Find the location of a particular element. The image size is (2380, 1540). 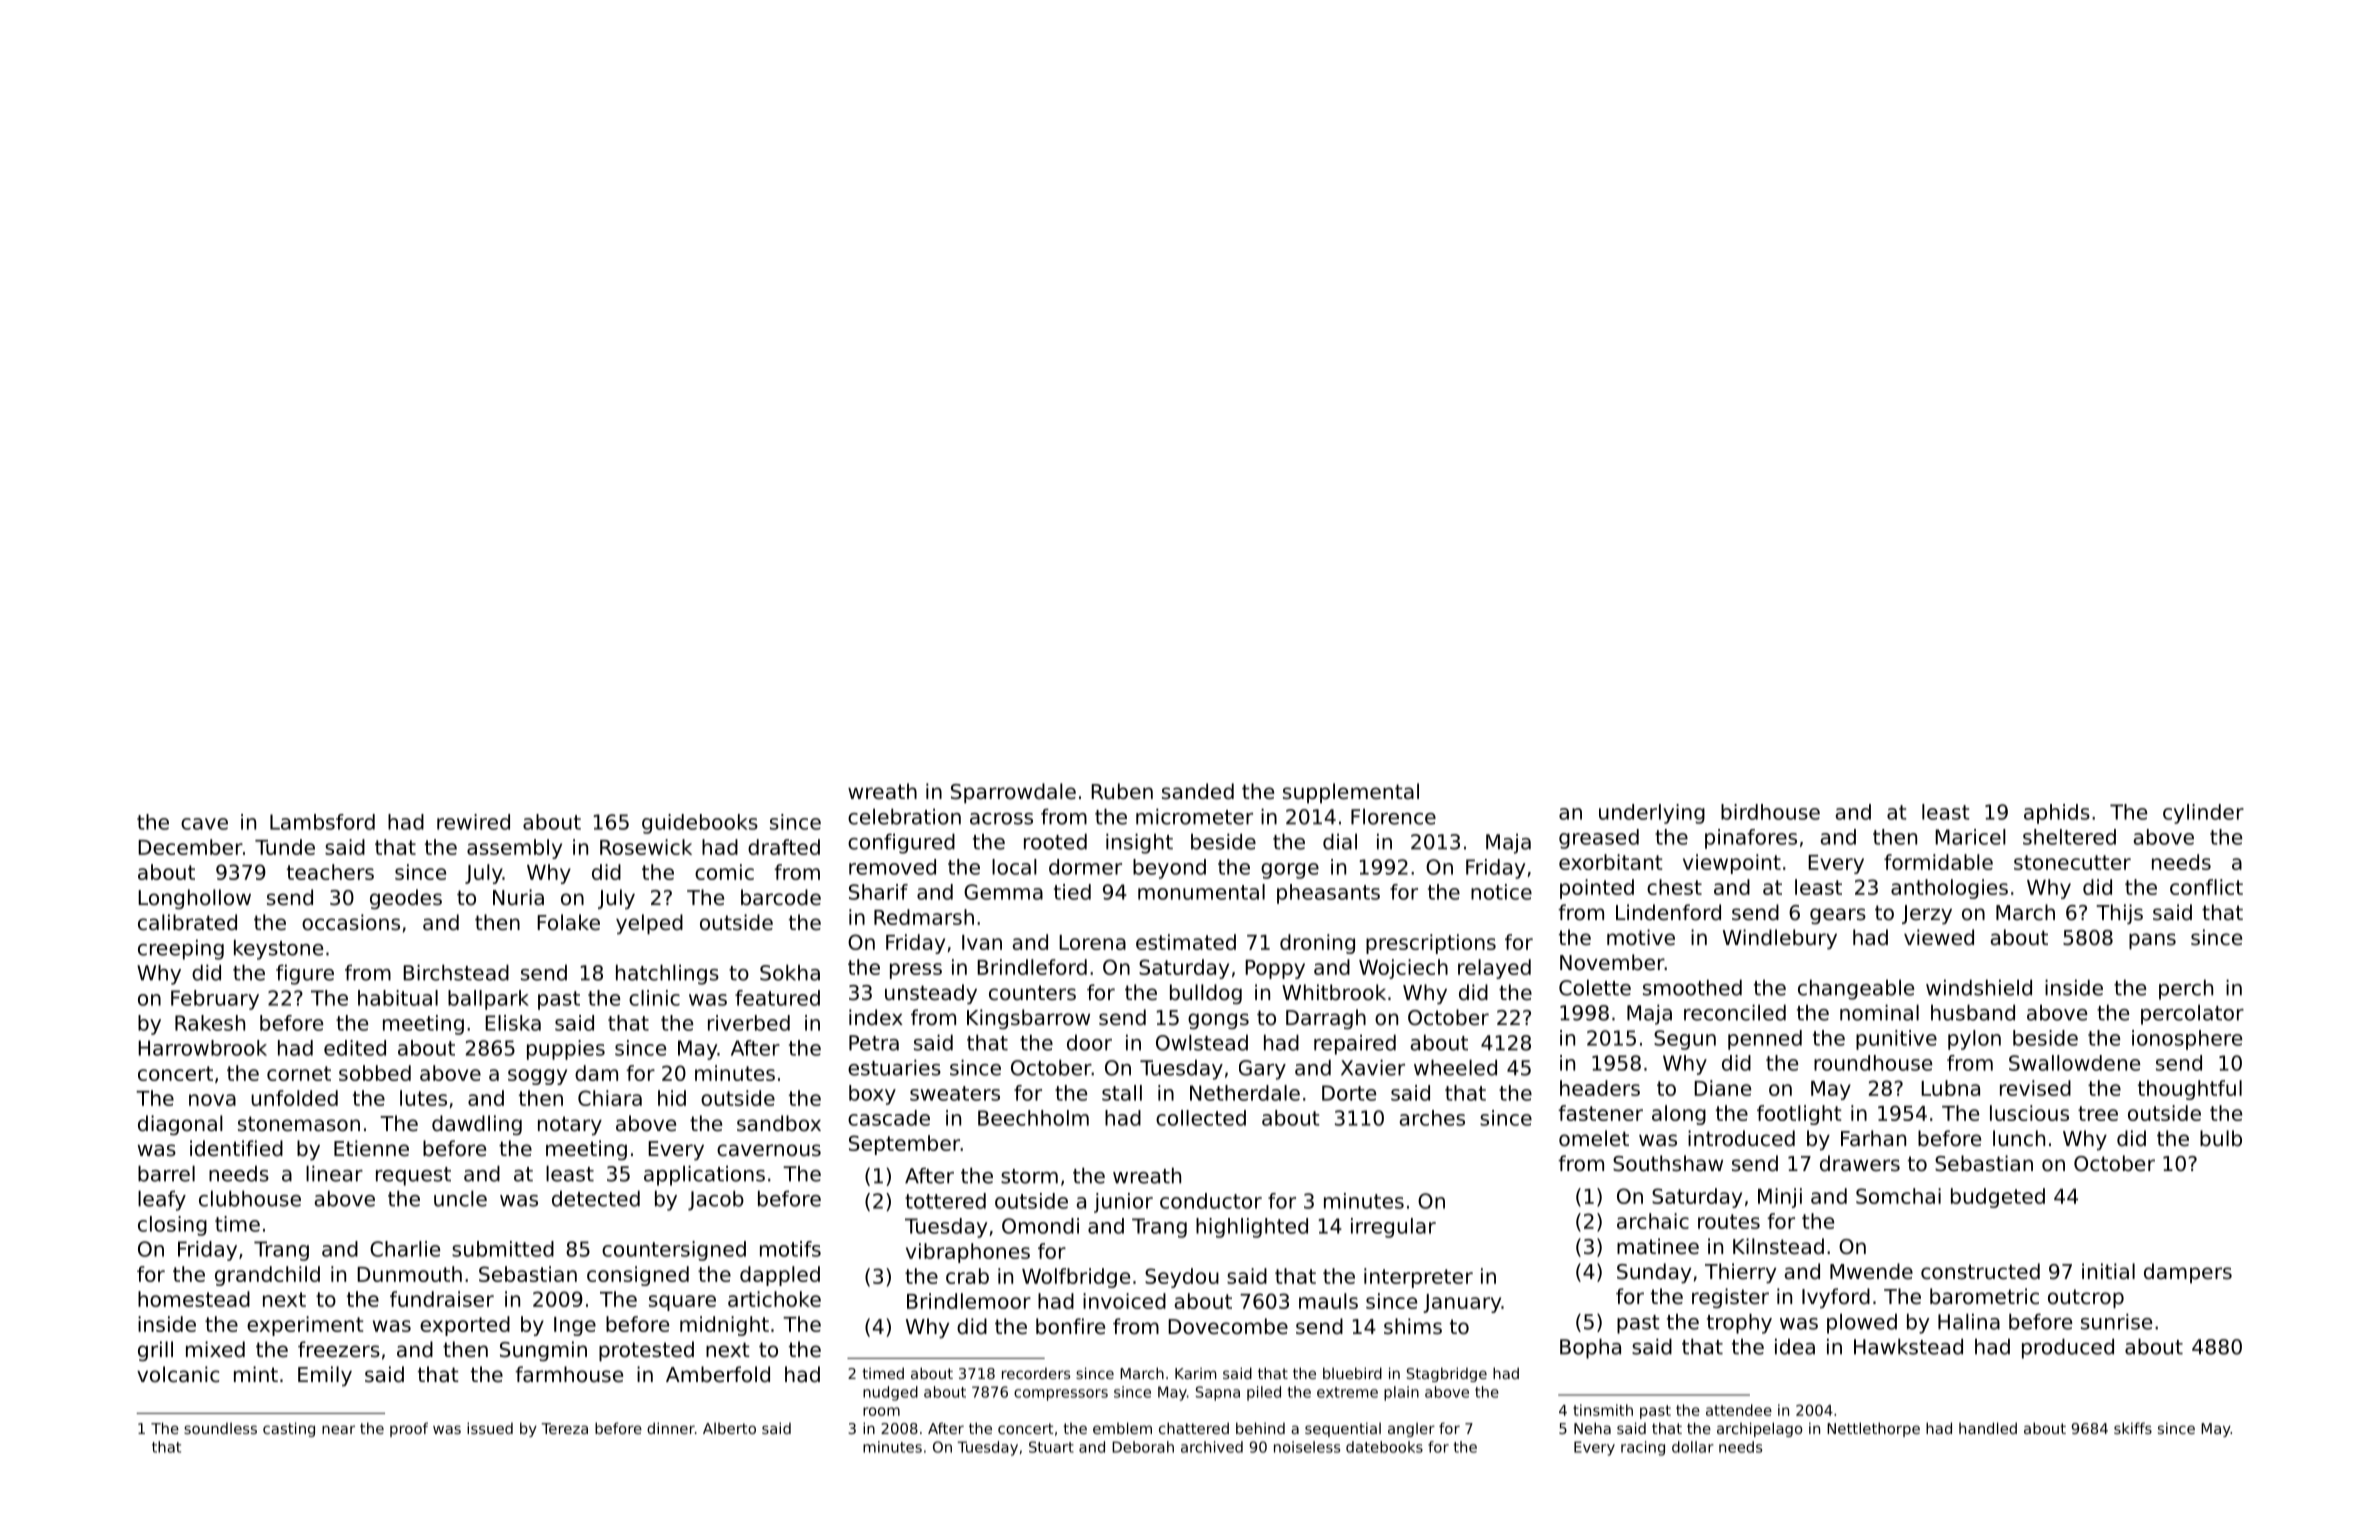

relayed is located at coordinates (1494, 969).
